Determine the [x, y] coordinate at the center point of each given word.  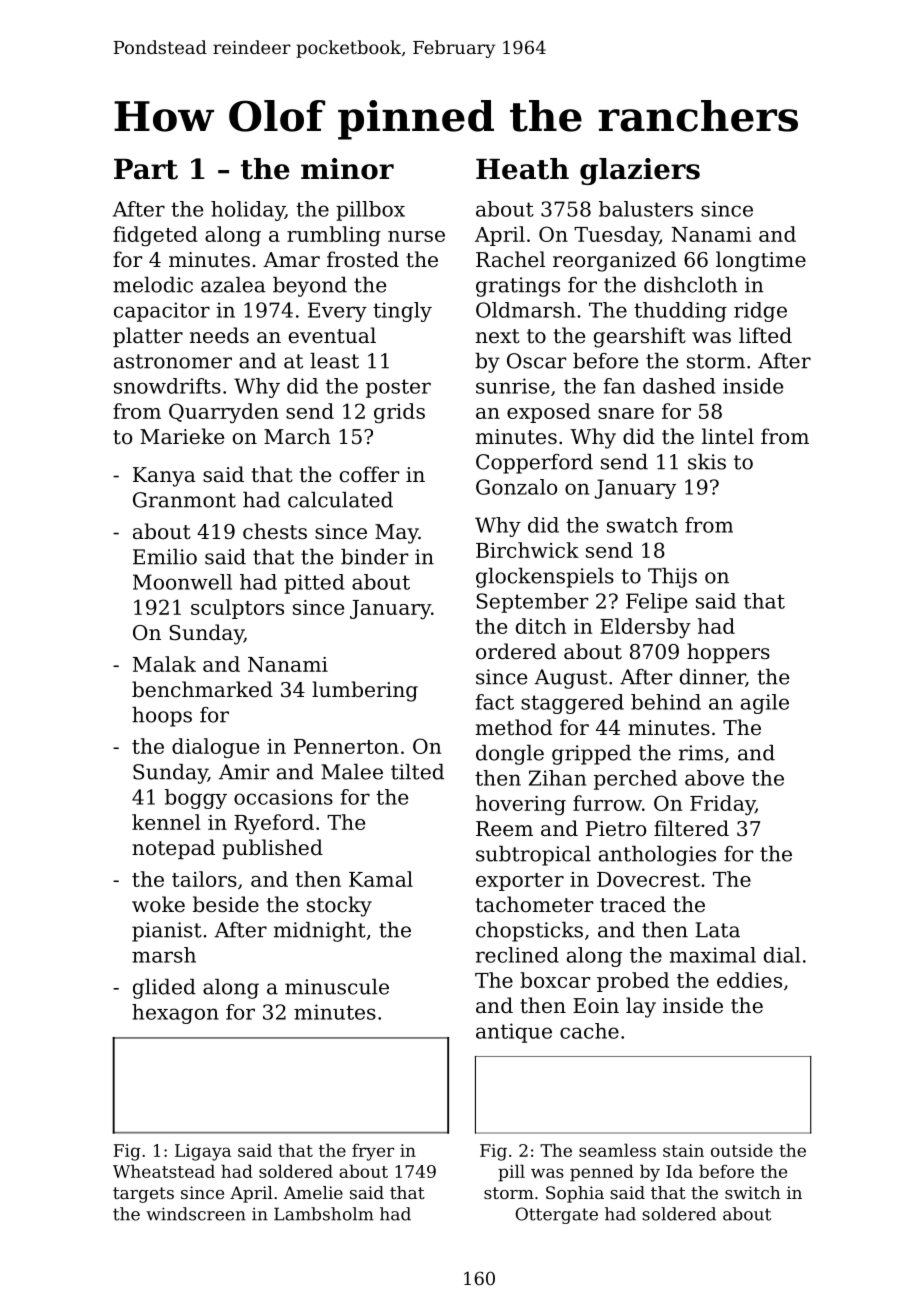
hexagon [175, 1014]
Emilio [165, 557]
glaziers [640, 171]
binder [374, 557]
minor [347, 169]
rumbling [334, 236]
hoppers [728, 653]
